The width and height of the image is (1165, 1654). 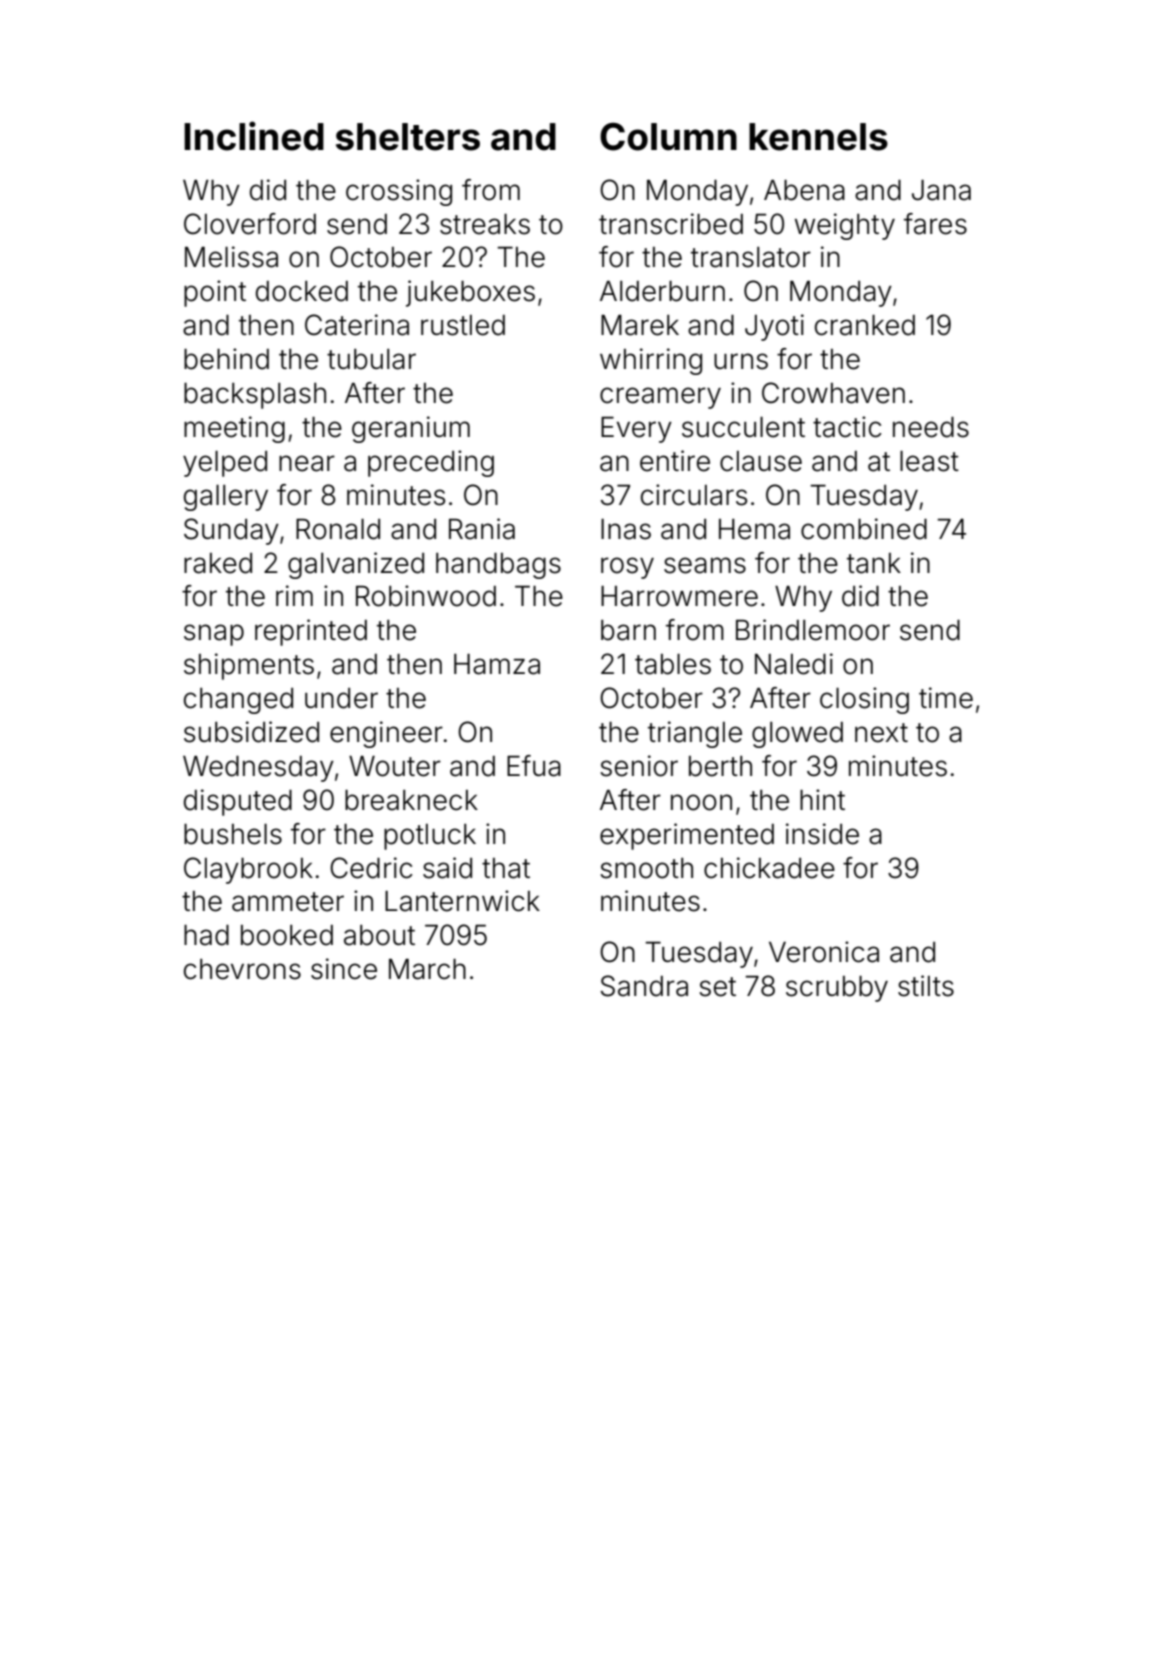 I want to click on stilts, so click(x=926, y=986).
